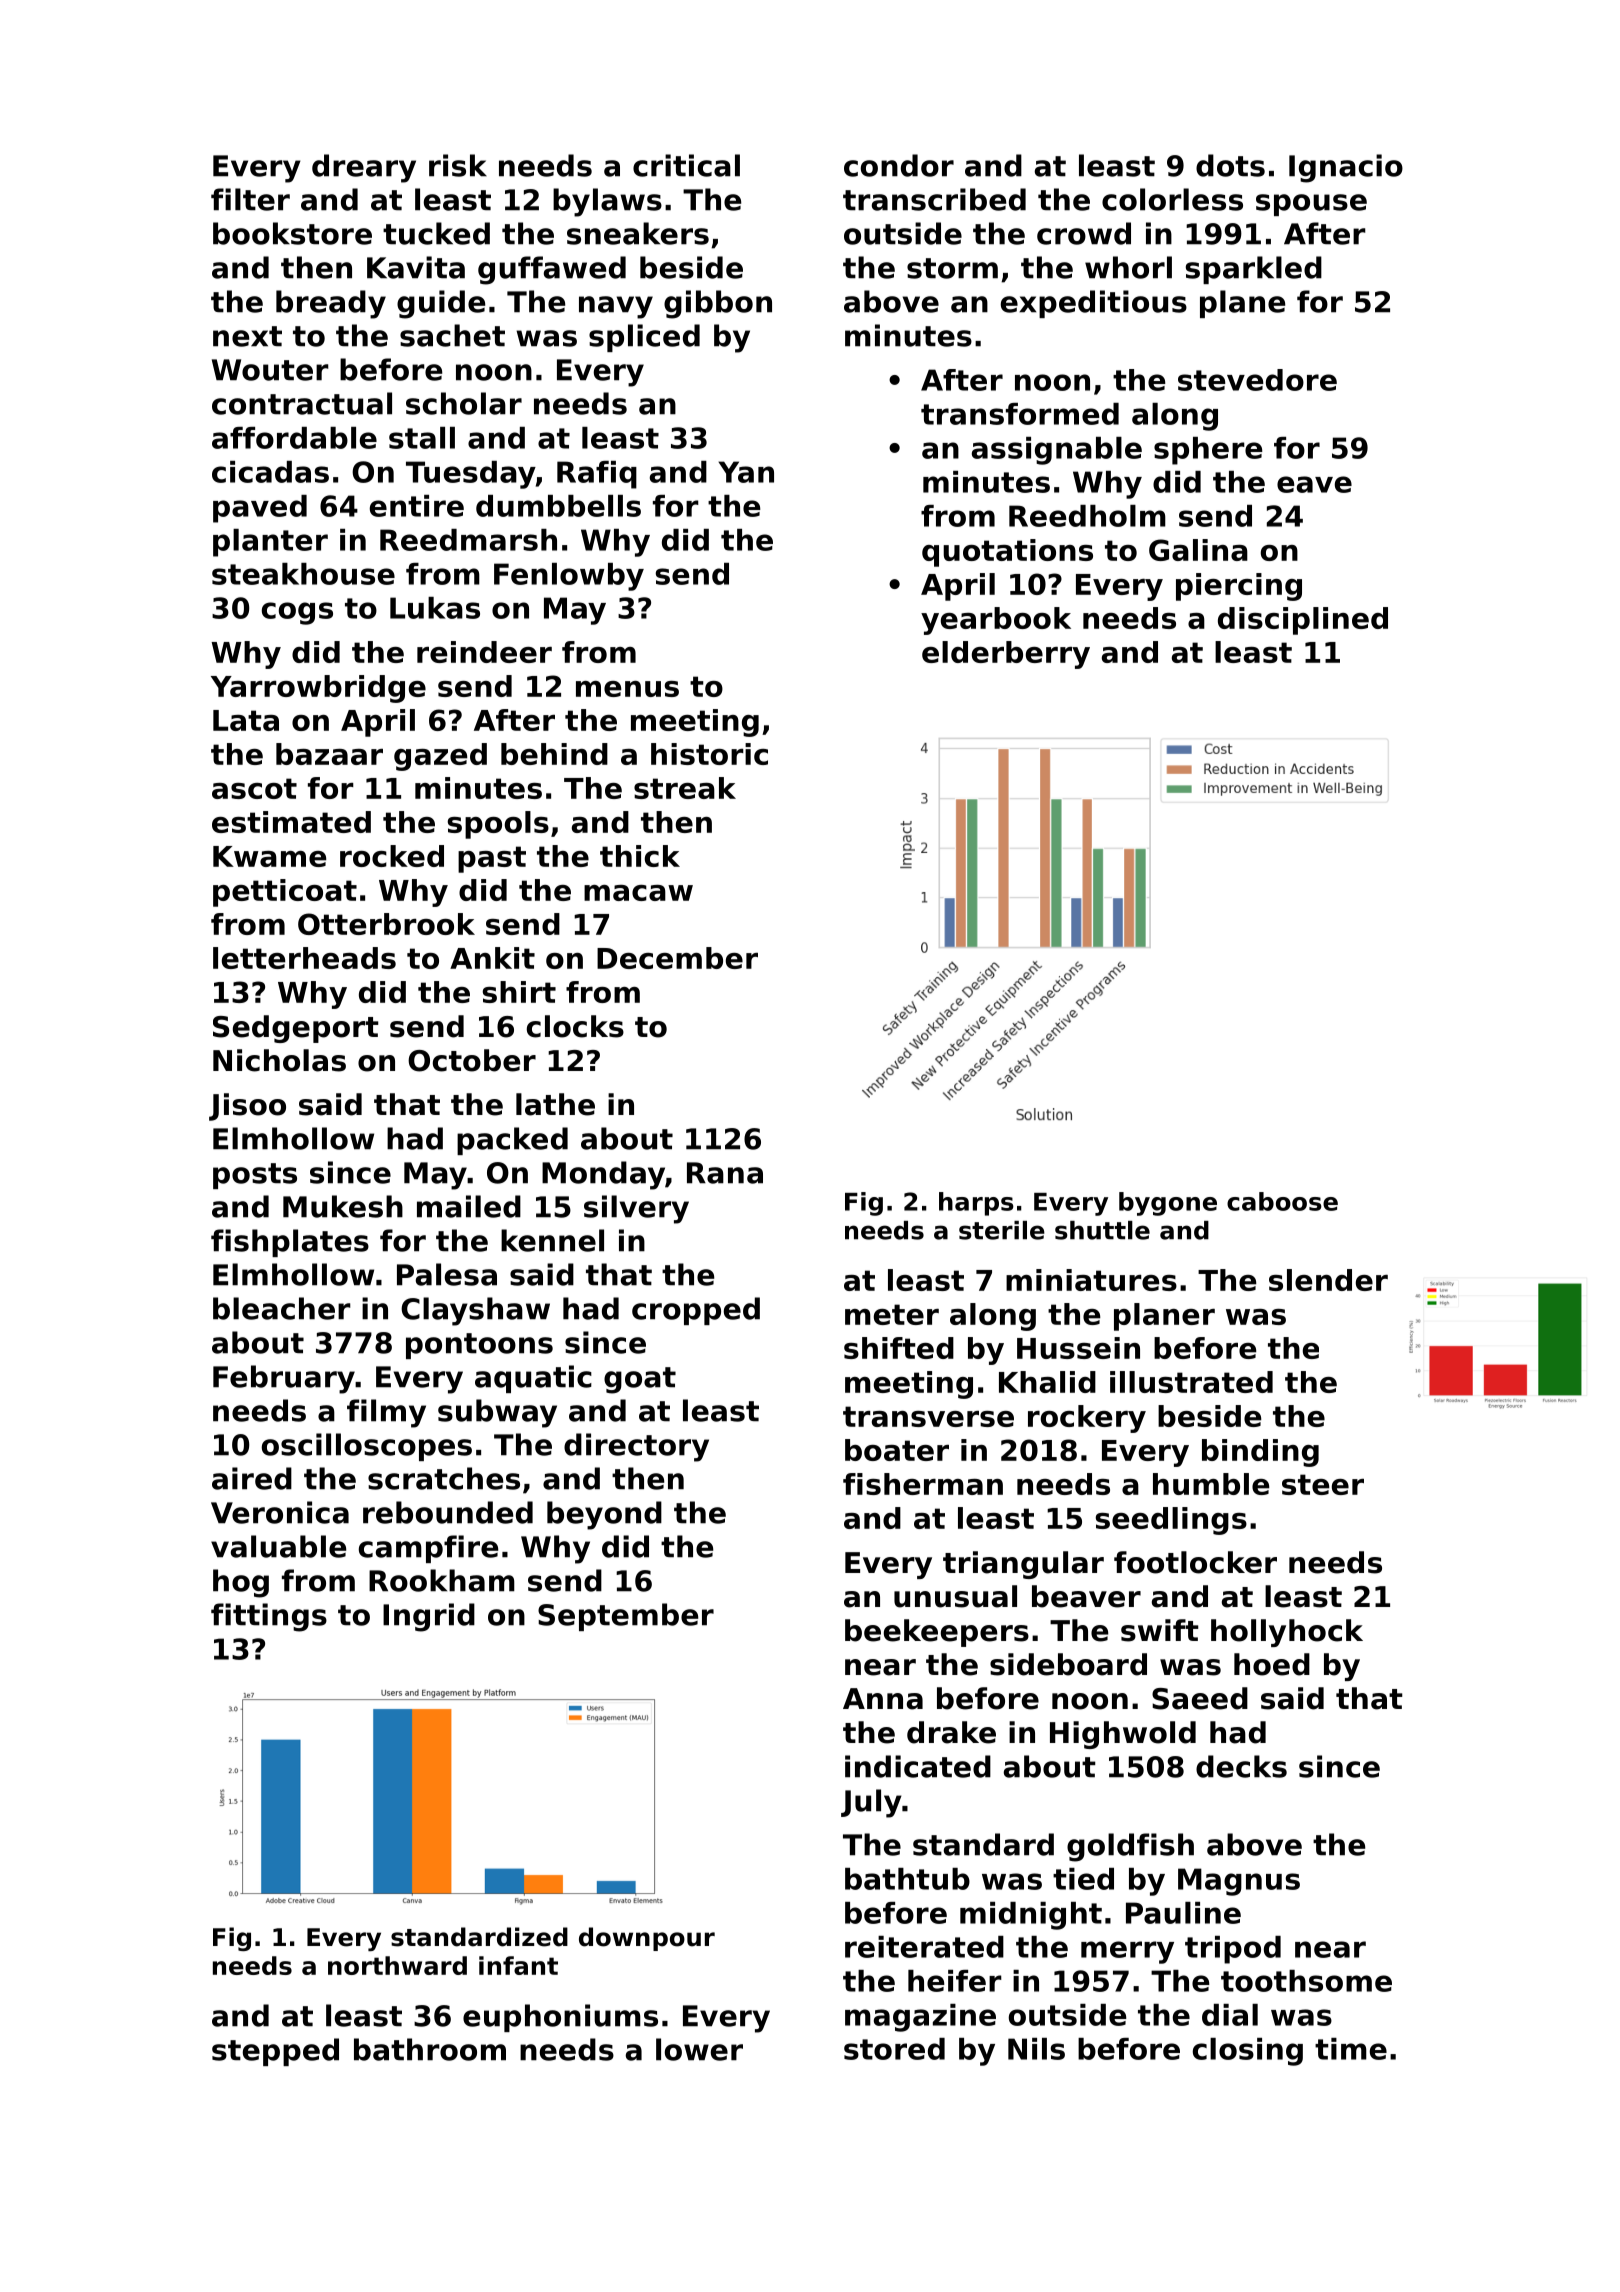 The height and width of the screenshot is (2292, 1620). I want to click on slender, so click(1328, 1280).
